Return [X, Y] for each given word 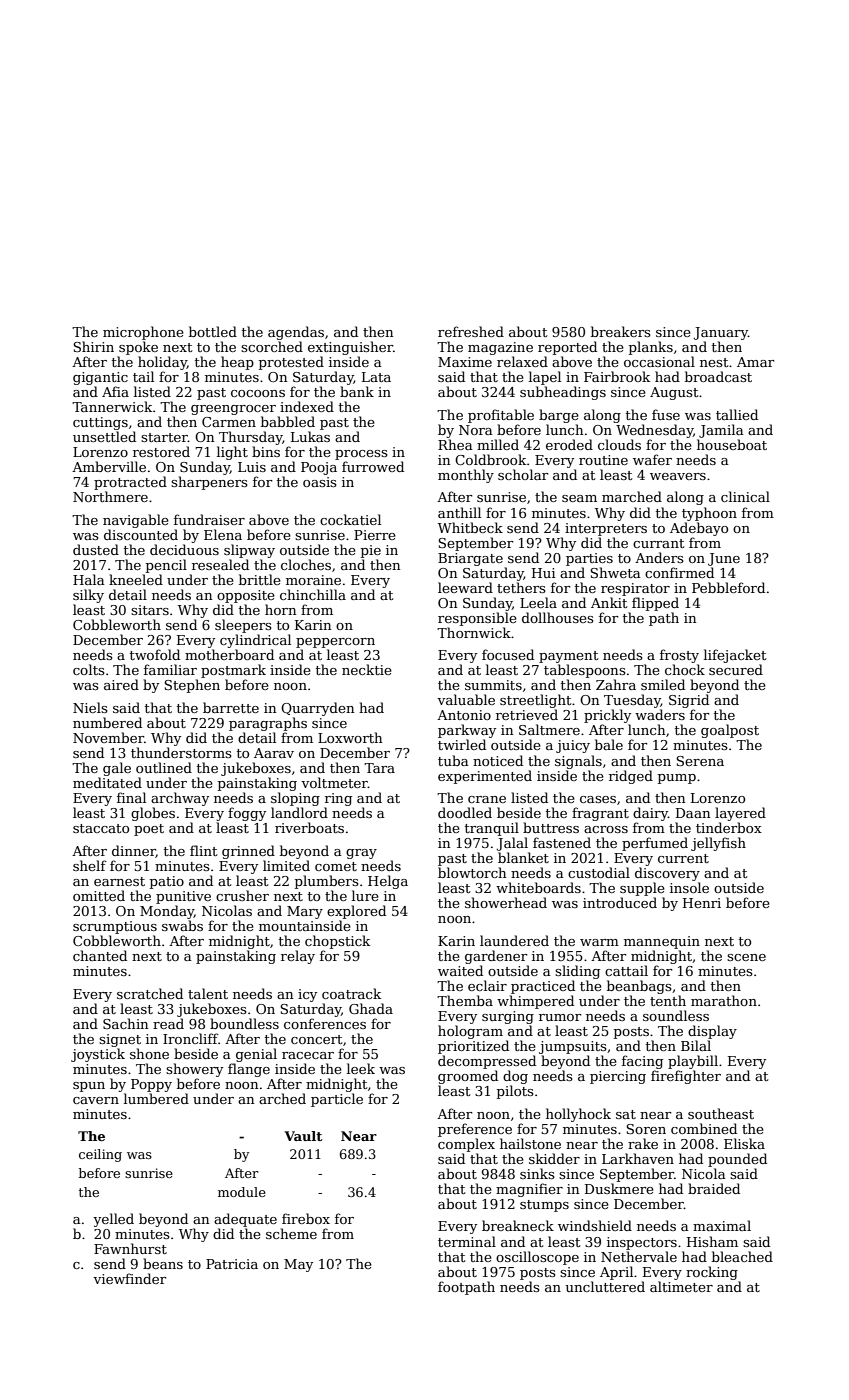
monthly [466, 476]
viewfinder [129, 1278]
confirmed [679, 572]
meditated [107, 782]
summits [493, 685]
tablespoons [585, 671]
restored [161, 451]
